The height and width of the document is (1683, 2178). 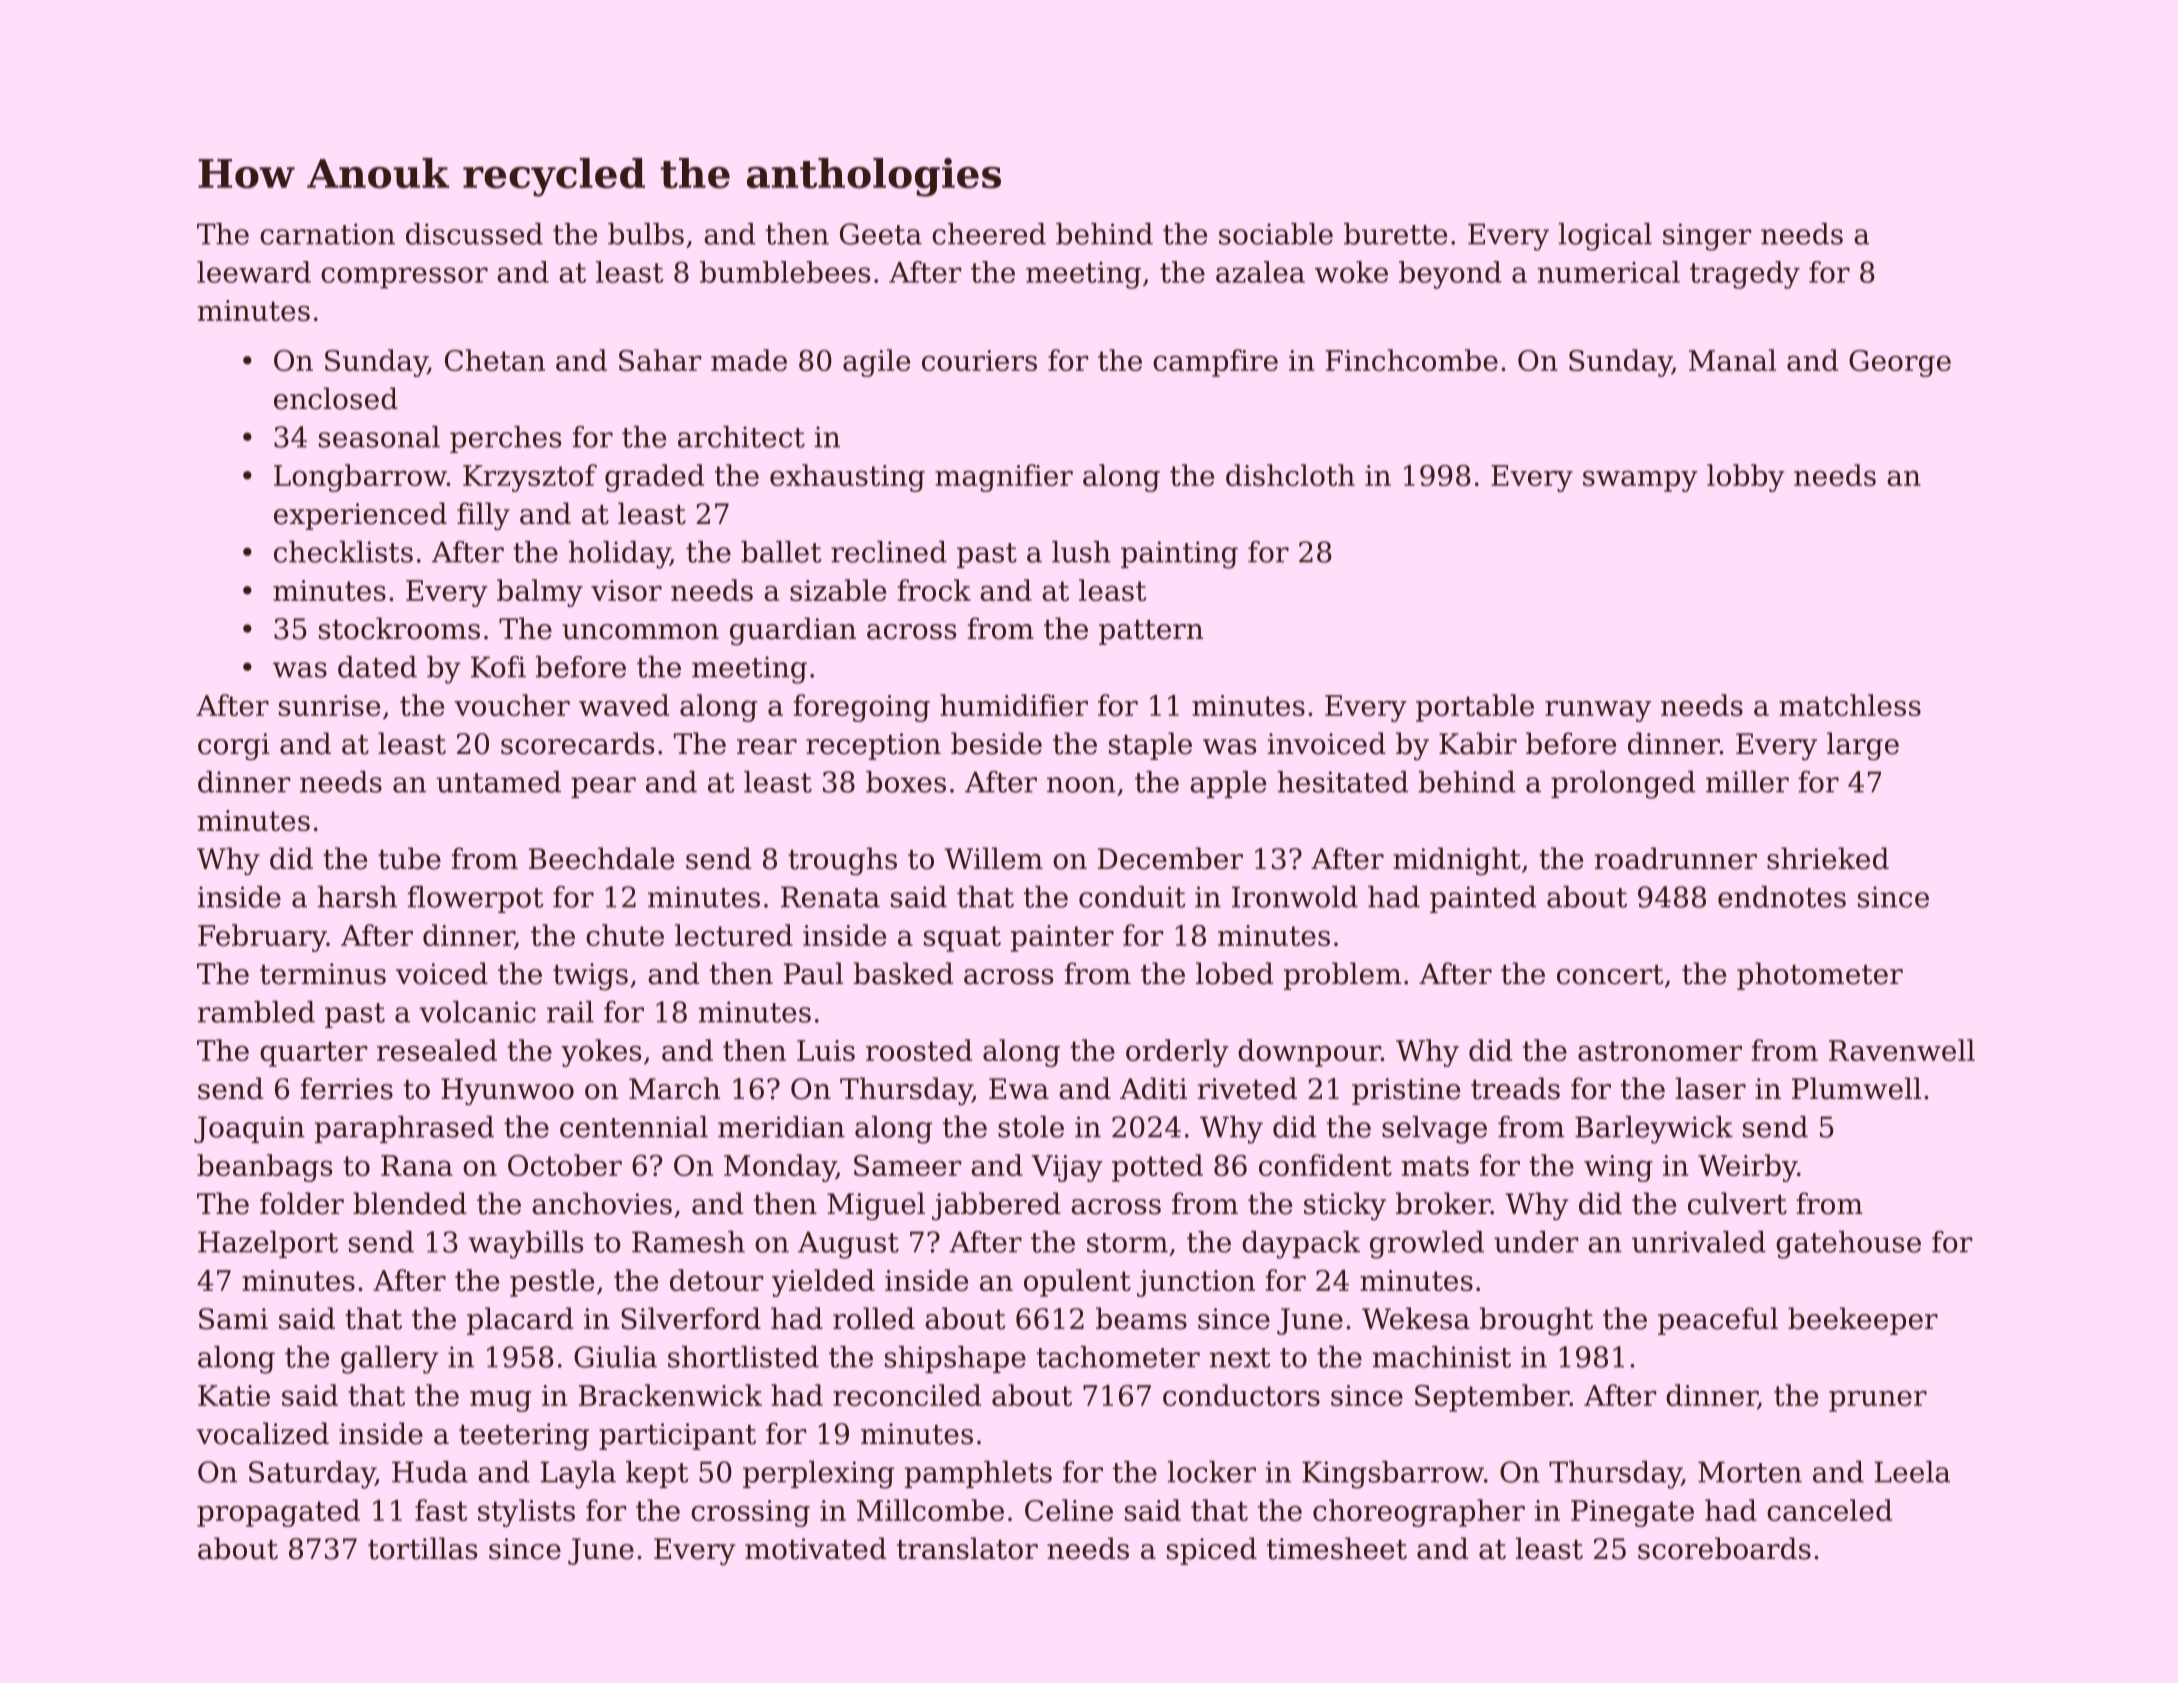 What do you see at coordinates (526, 1513) in the document?
I see `stylists` at bounding box center [526, 1513].
